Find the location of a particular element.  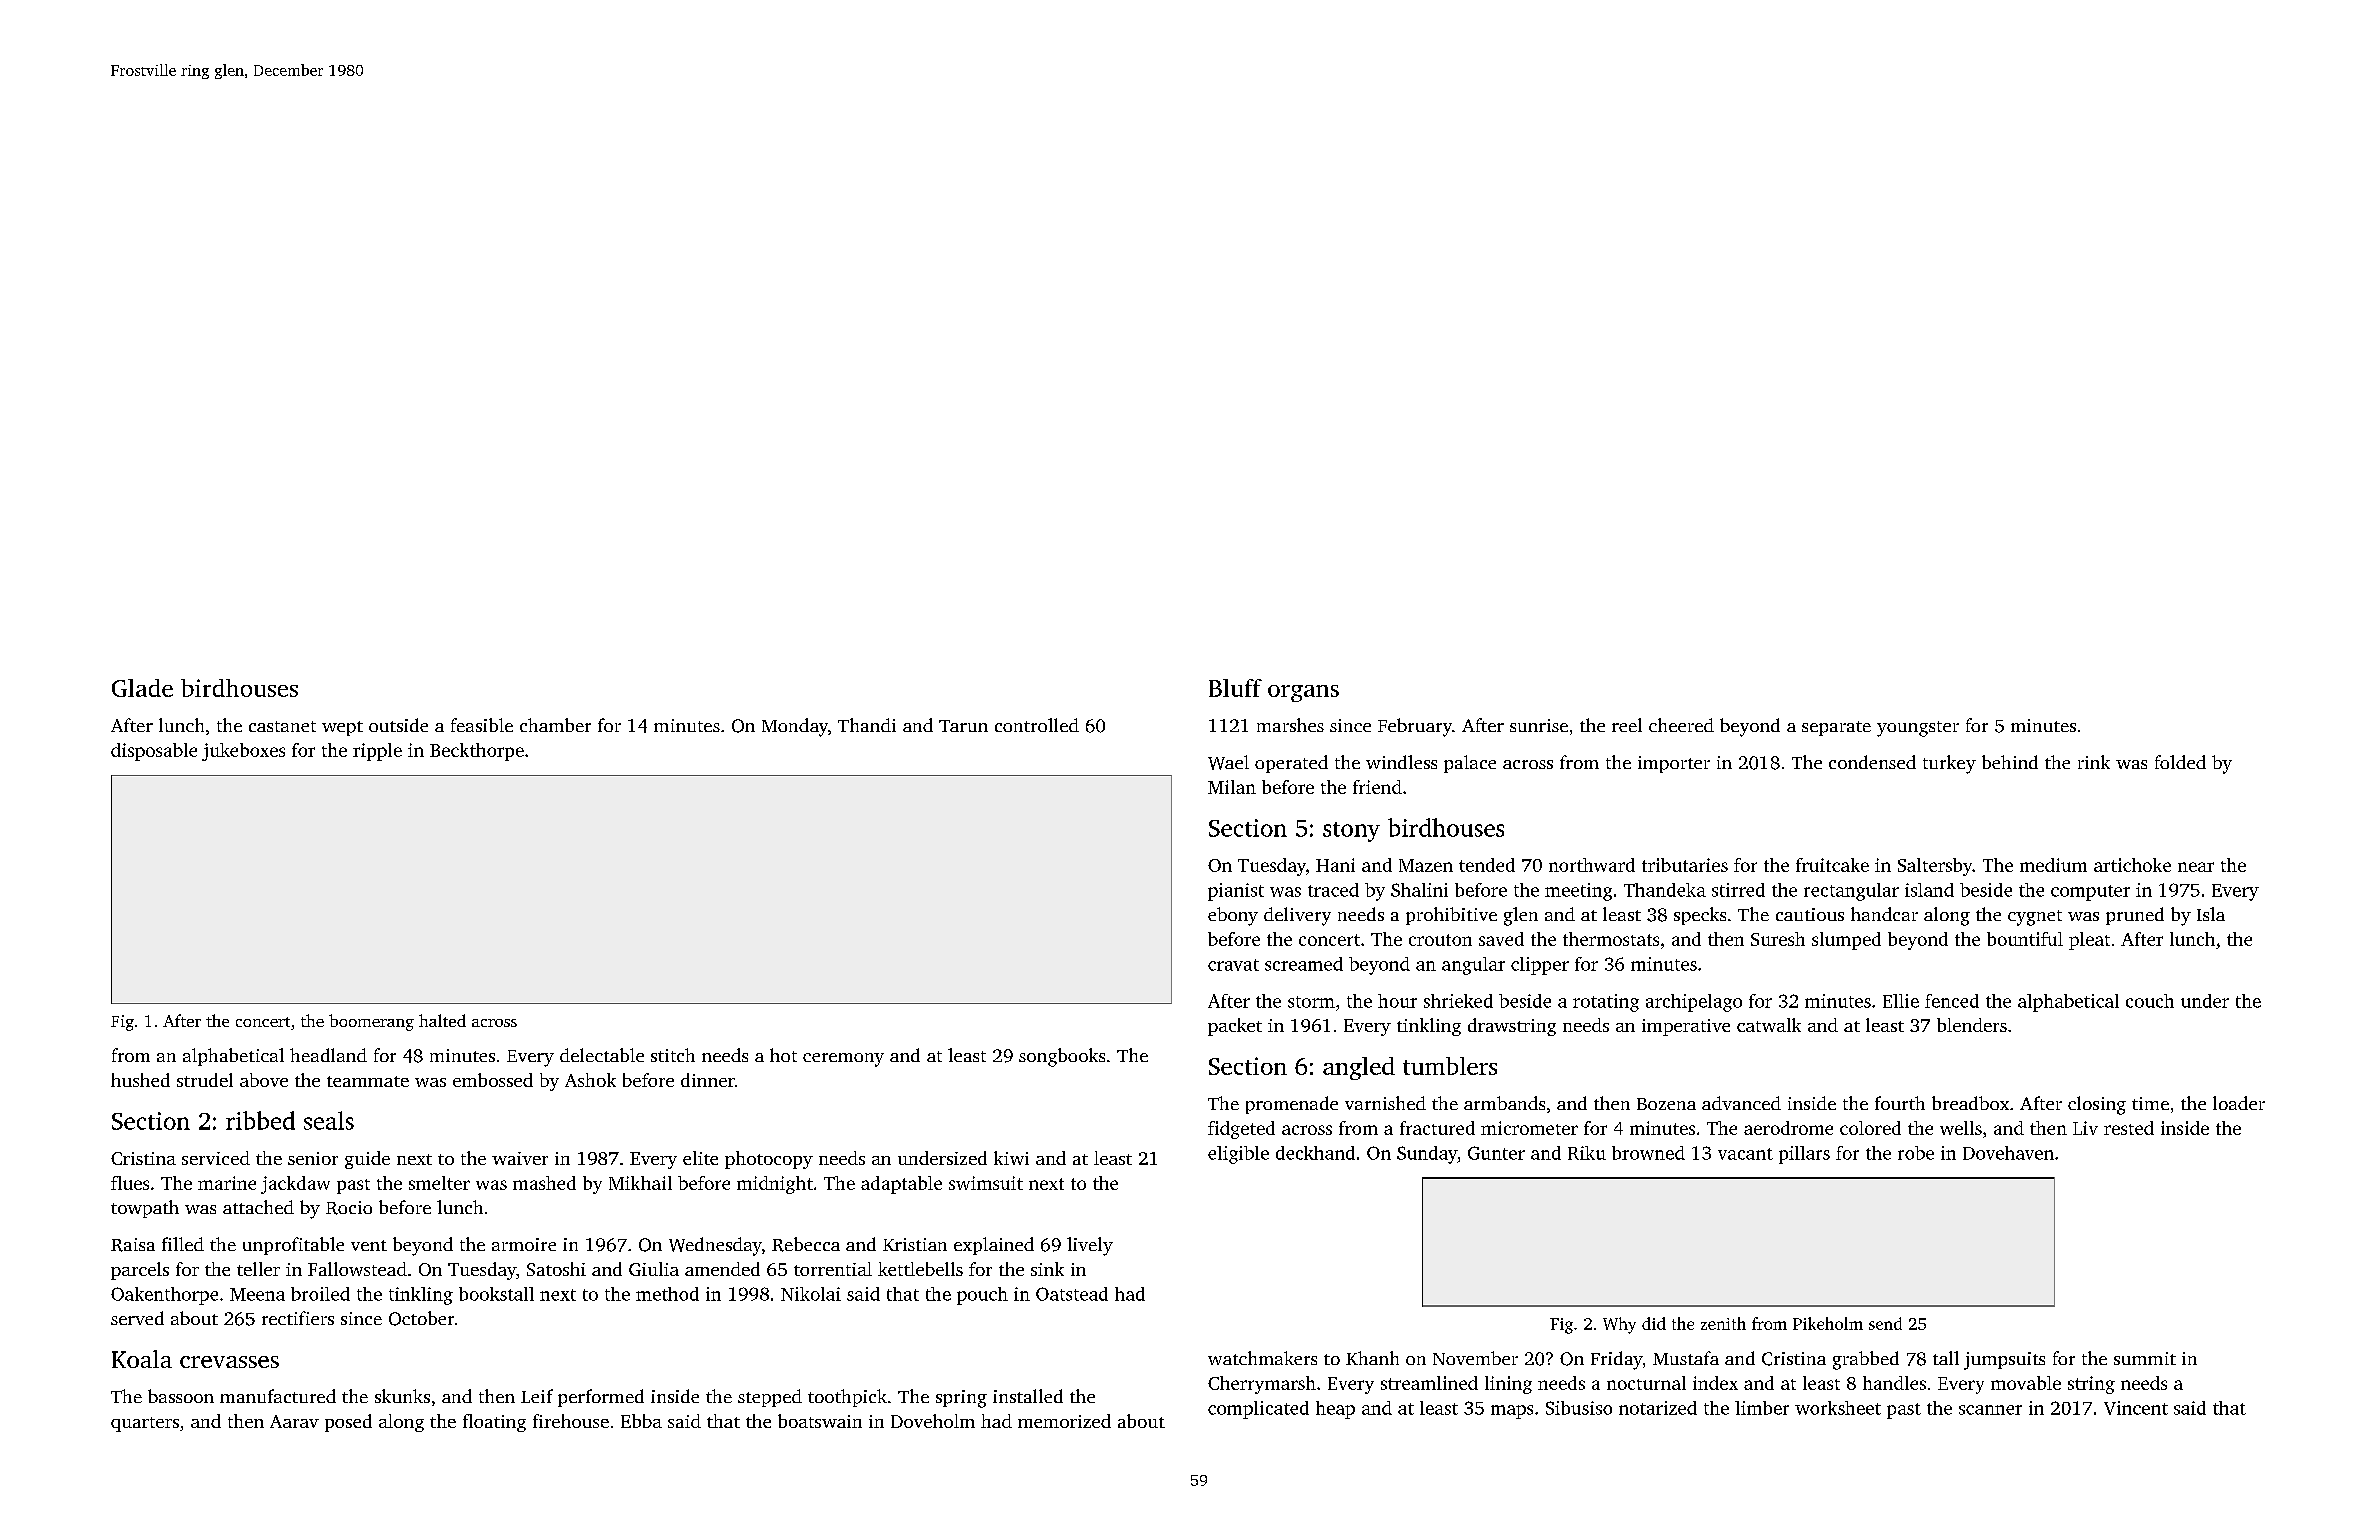

serviced is located at coordinates (216, 1158).
